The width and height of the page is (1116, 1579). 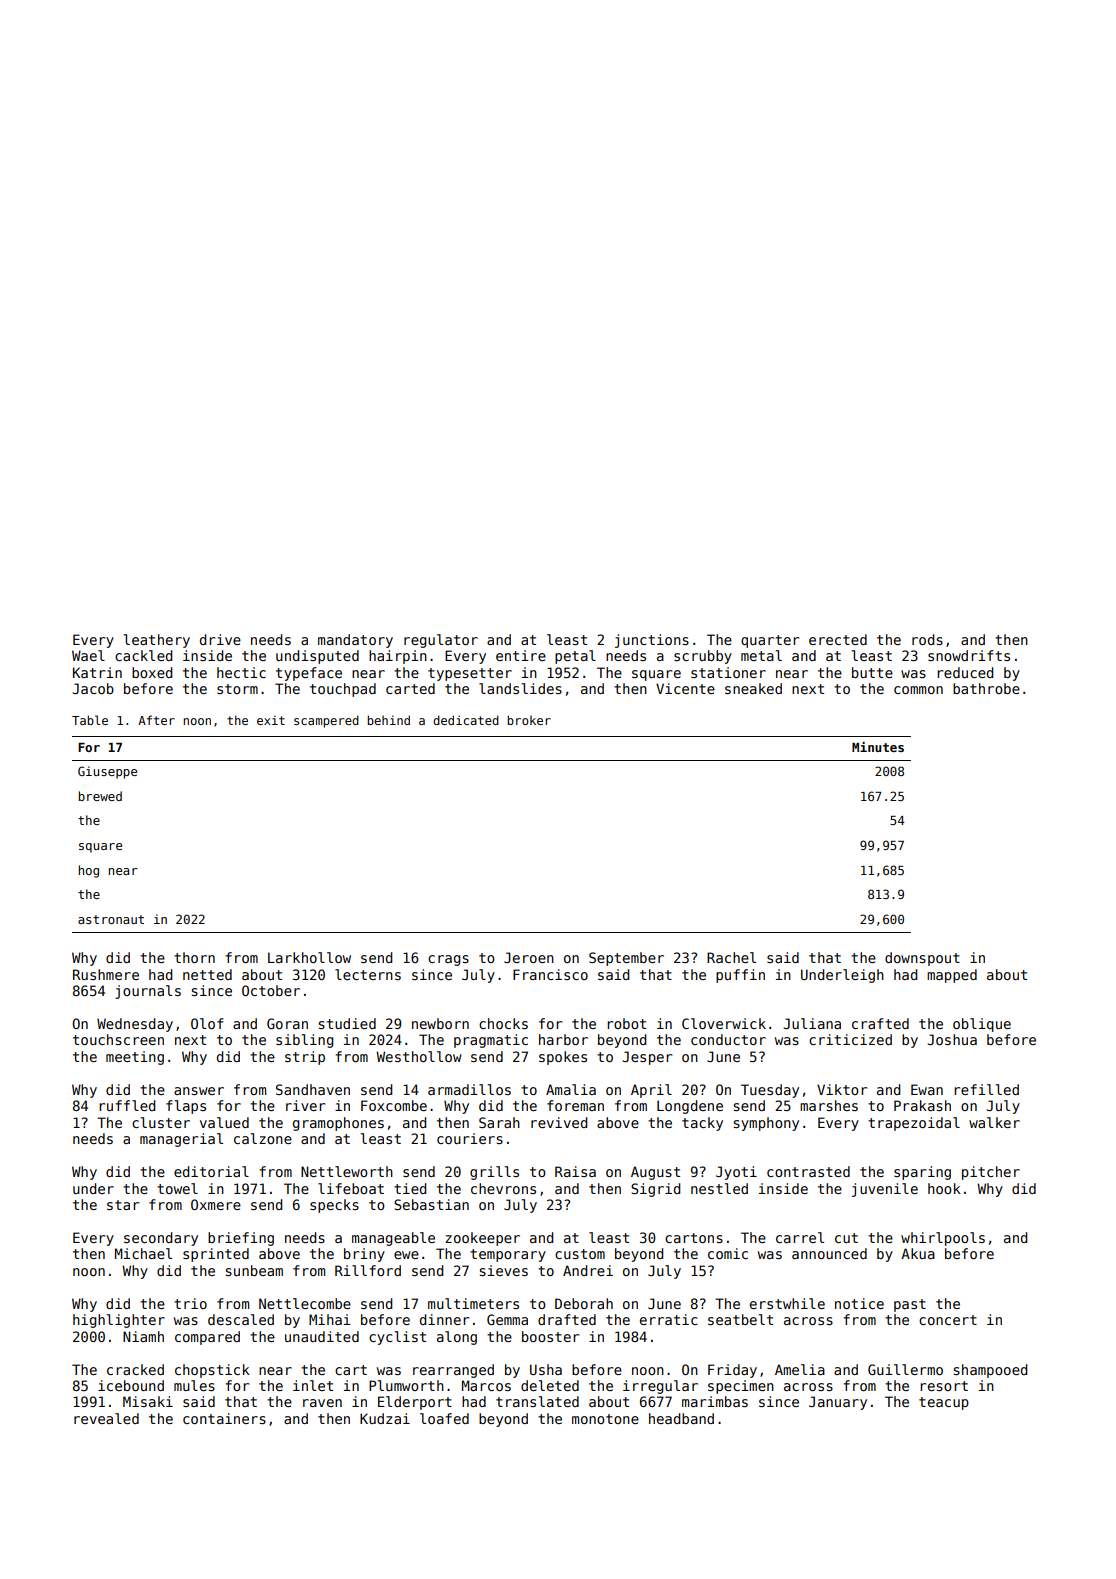 What do you see at coordinates (111, 919) in the page?
I see `astronaut` at bounding box center [111, 919].
